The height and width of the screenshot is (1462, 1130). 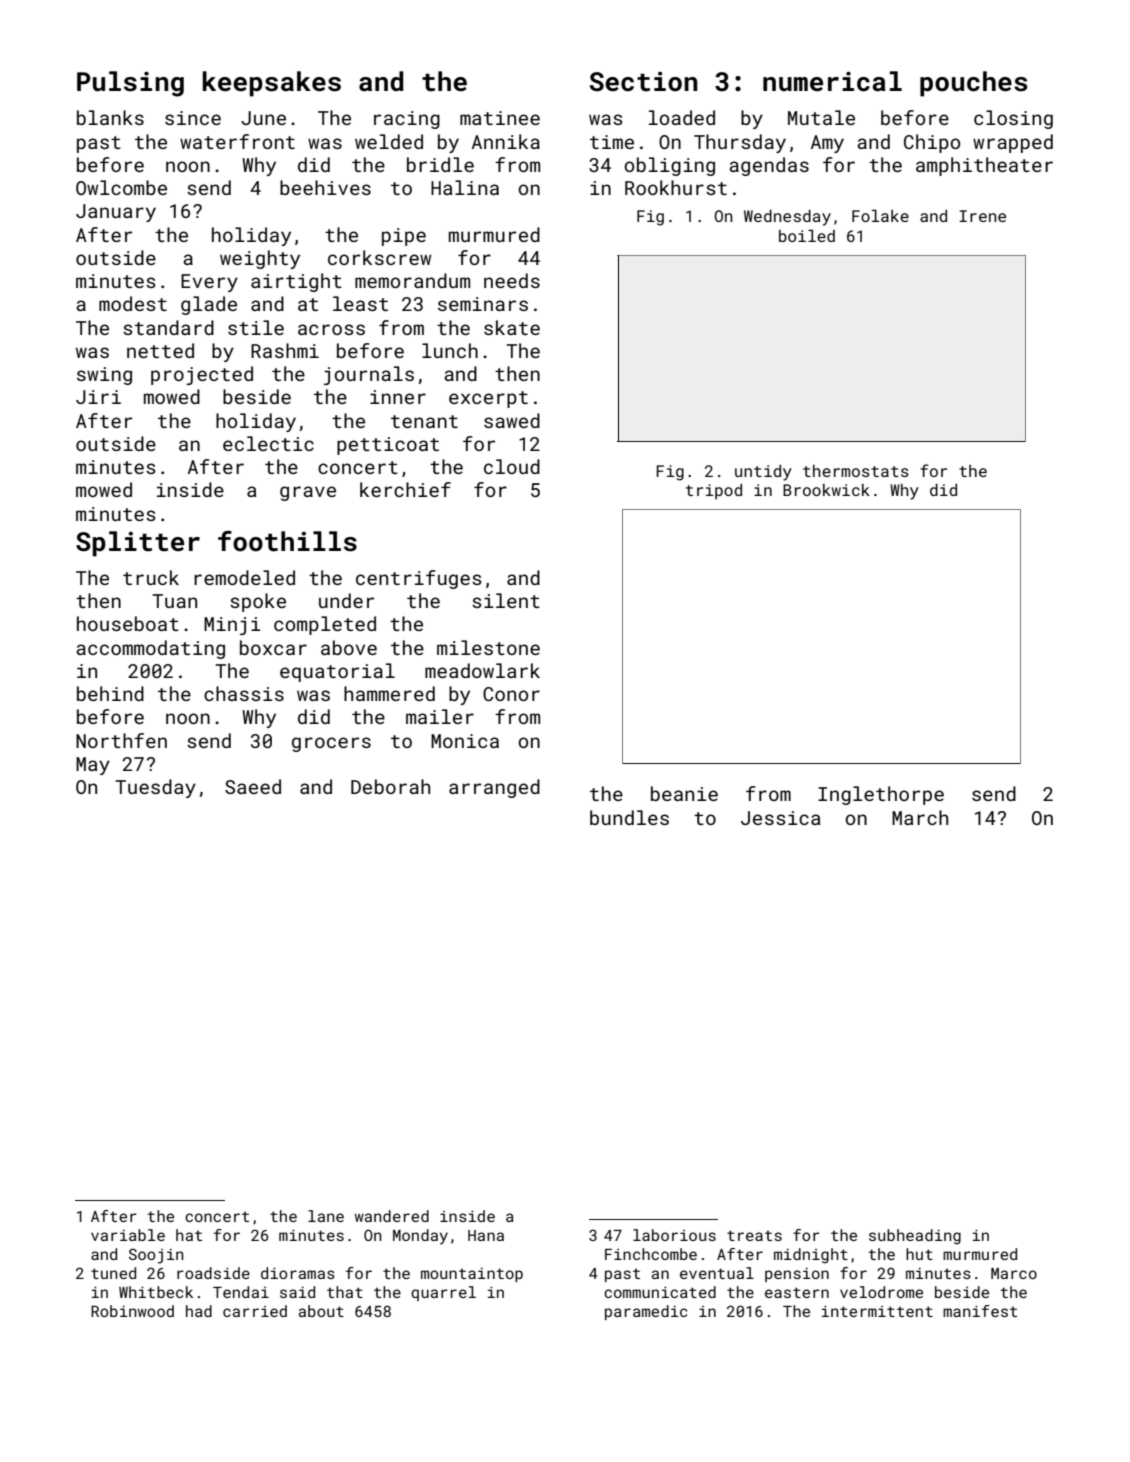 What do you see at coordinates (494, 788) in the screenshot?
I see `arranged` at bounding box center [494, 788].
